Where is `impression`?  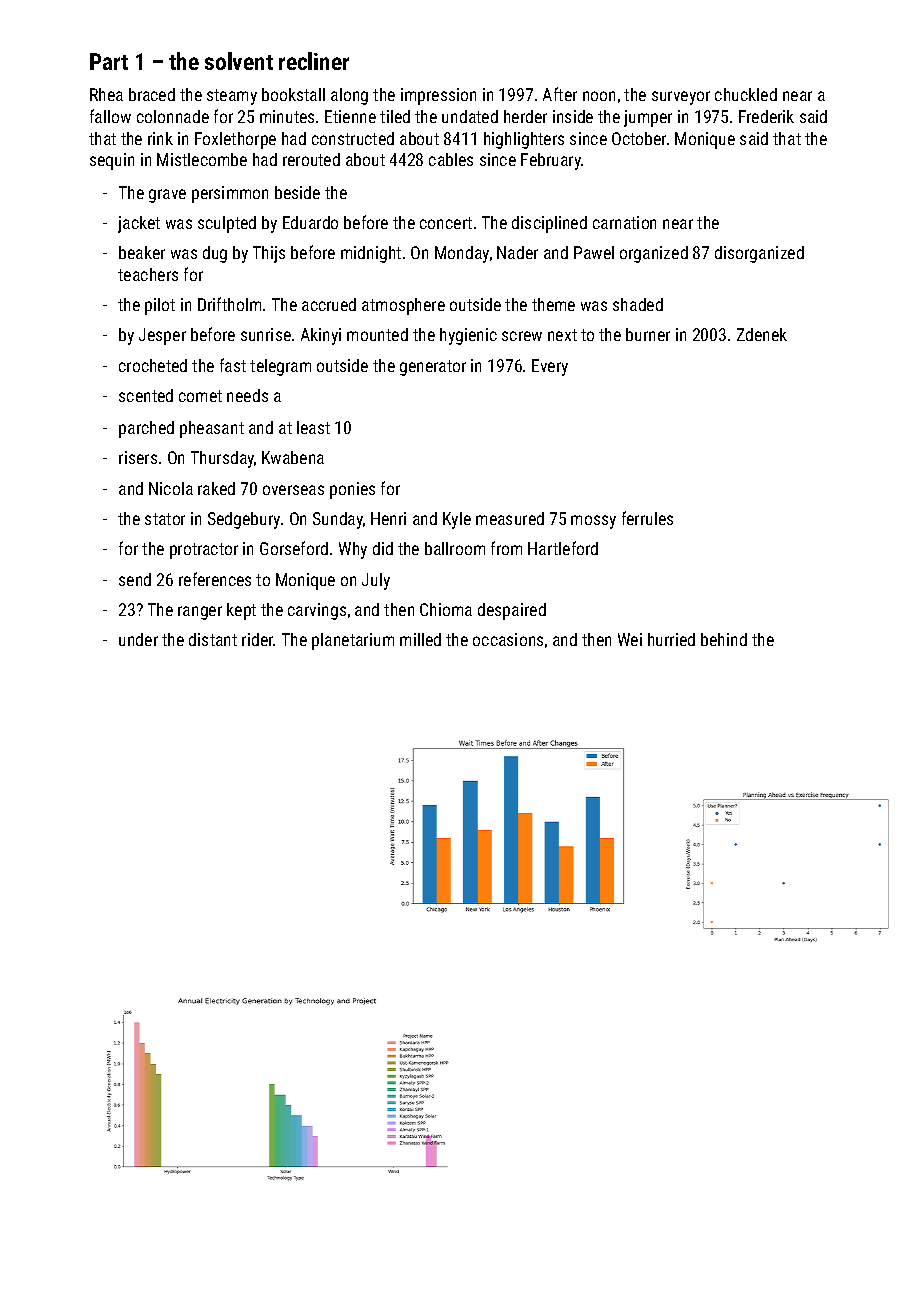 impression is located at coordinates (438, 96).
